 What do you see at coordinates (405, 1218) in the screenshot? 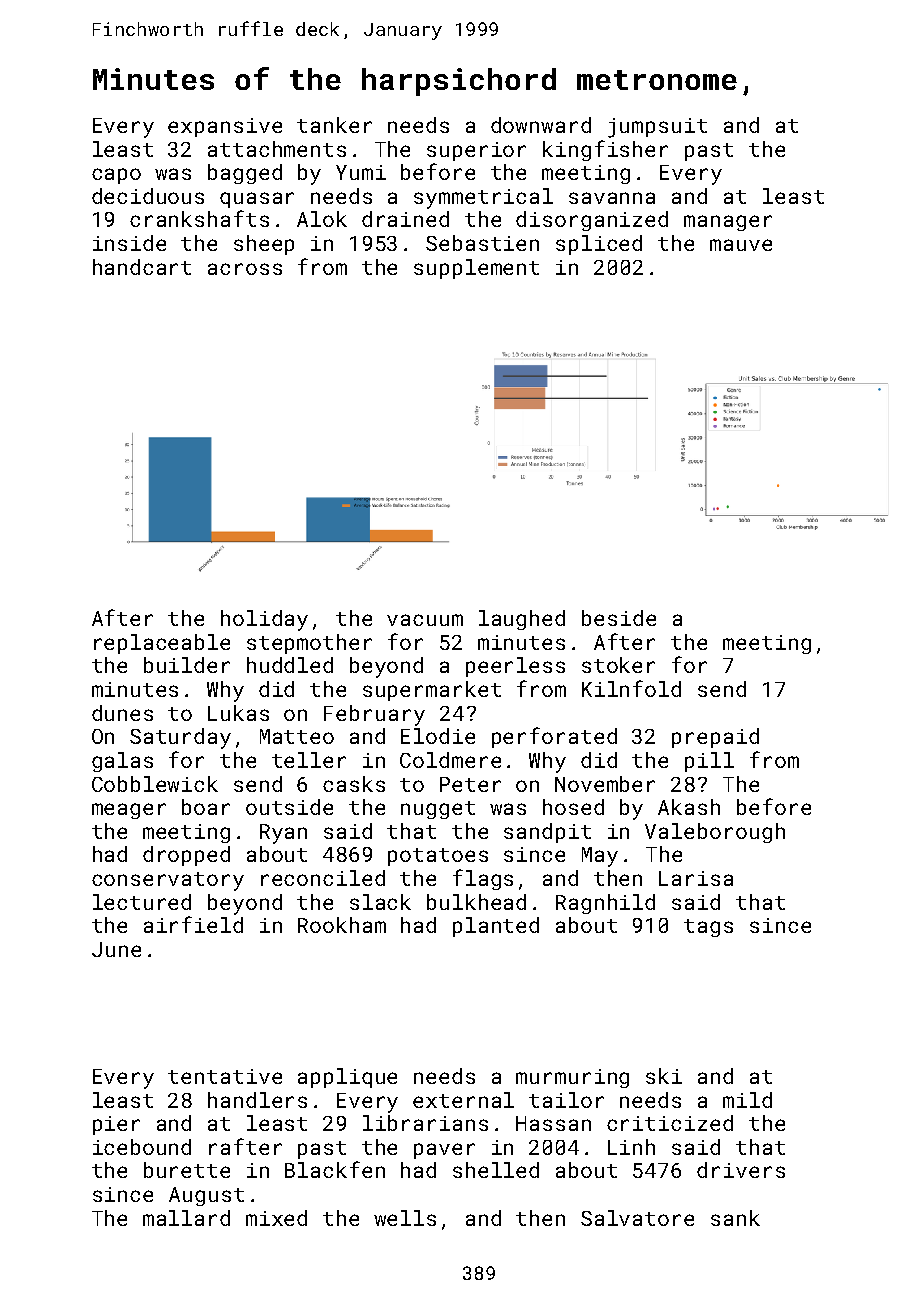
I see `wells` at bounding box center [405, 1218].
